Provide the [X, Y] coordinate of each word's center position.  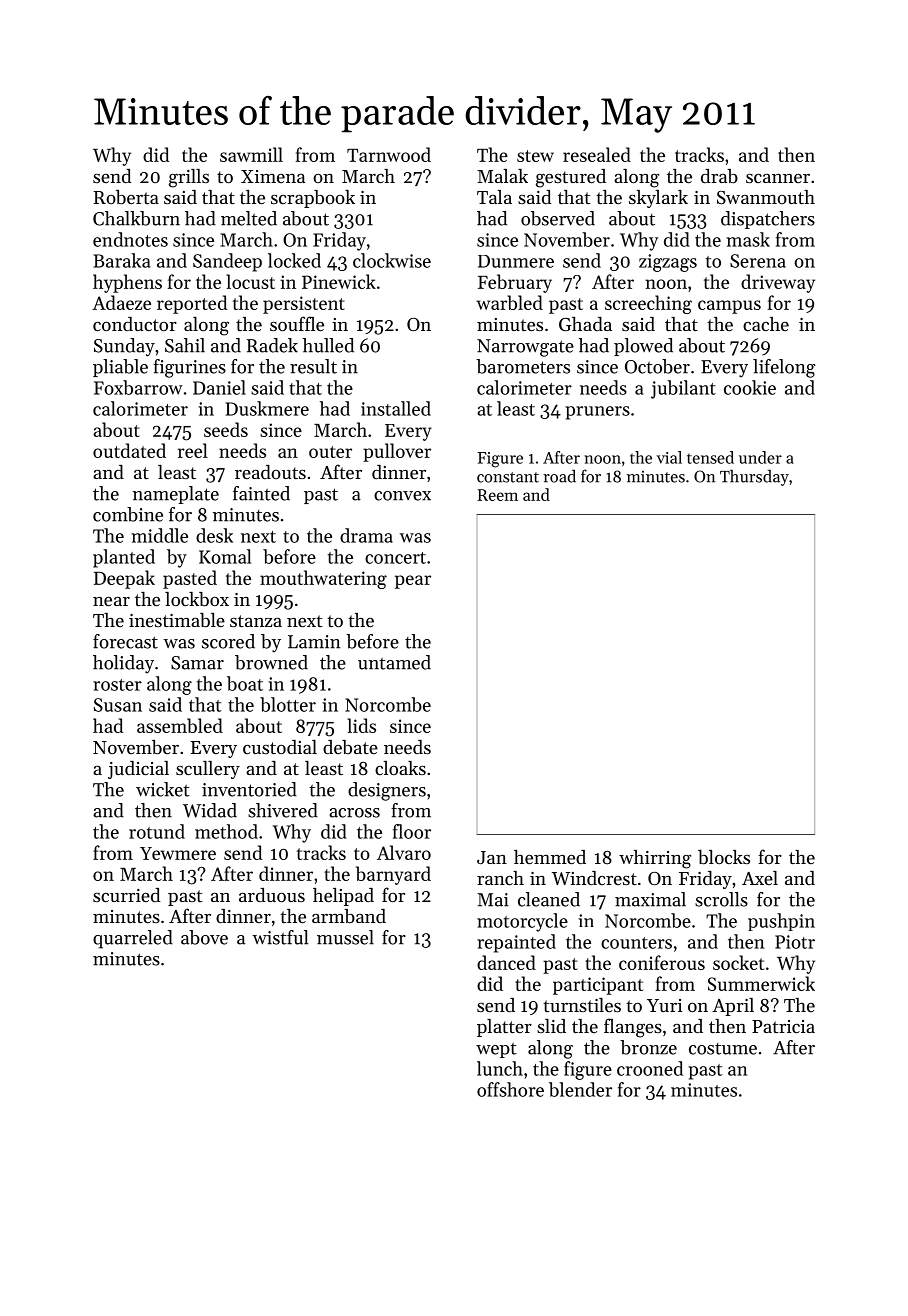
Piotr [795, 942]
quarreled [133, 939]
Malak [502, 176]
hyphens [127, 283]
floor [412, 831]
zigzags [668, 263]
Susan [118, 705]
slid [551, 1026]
